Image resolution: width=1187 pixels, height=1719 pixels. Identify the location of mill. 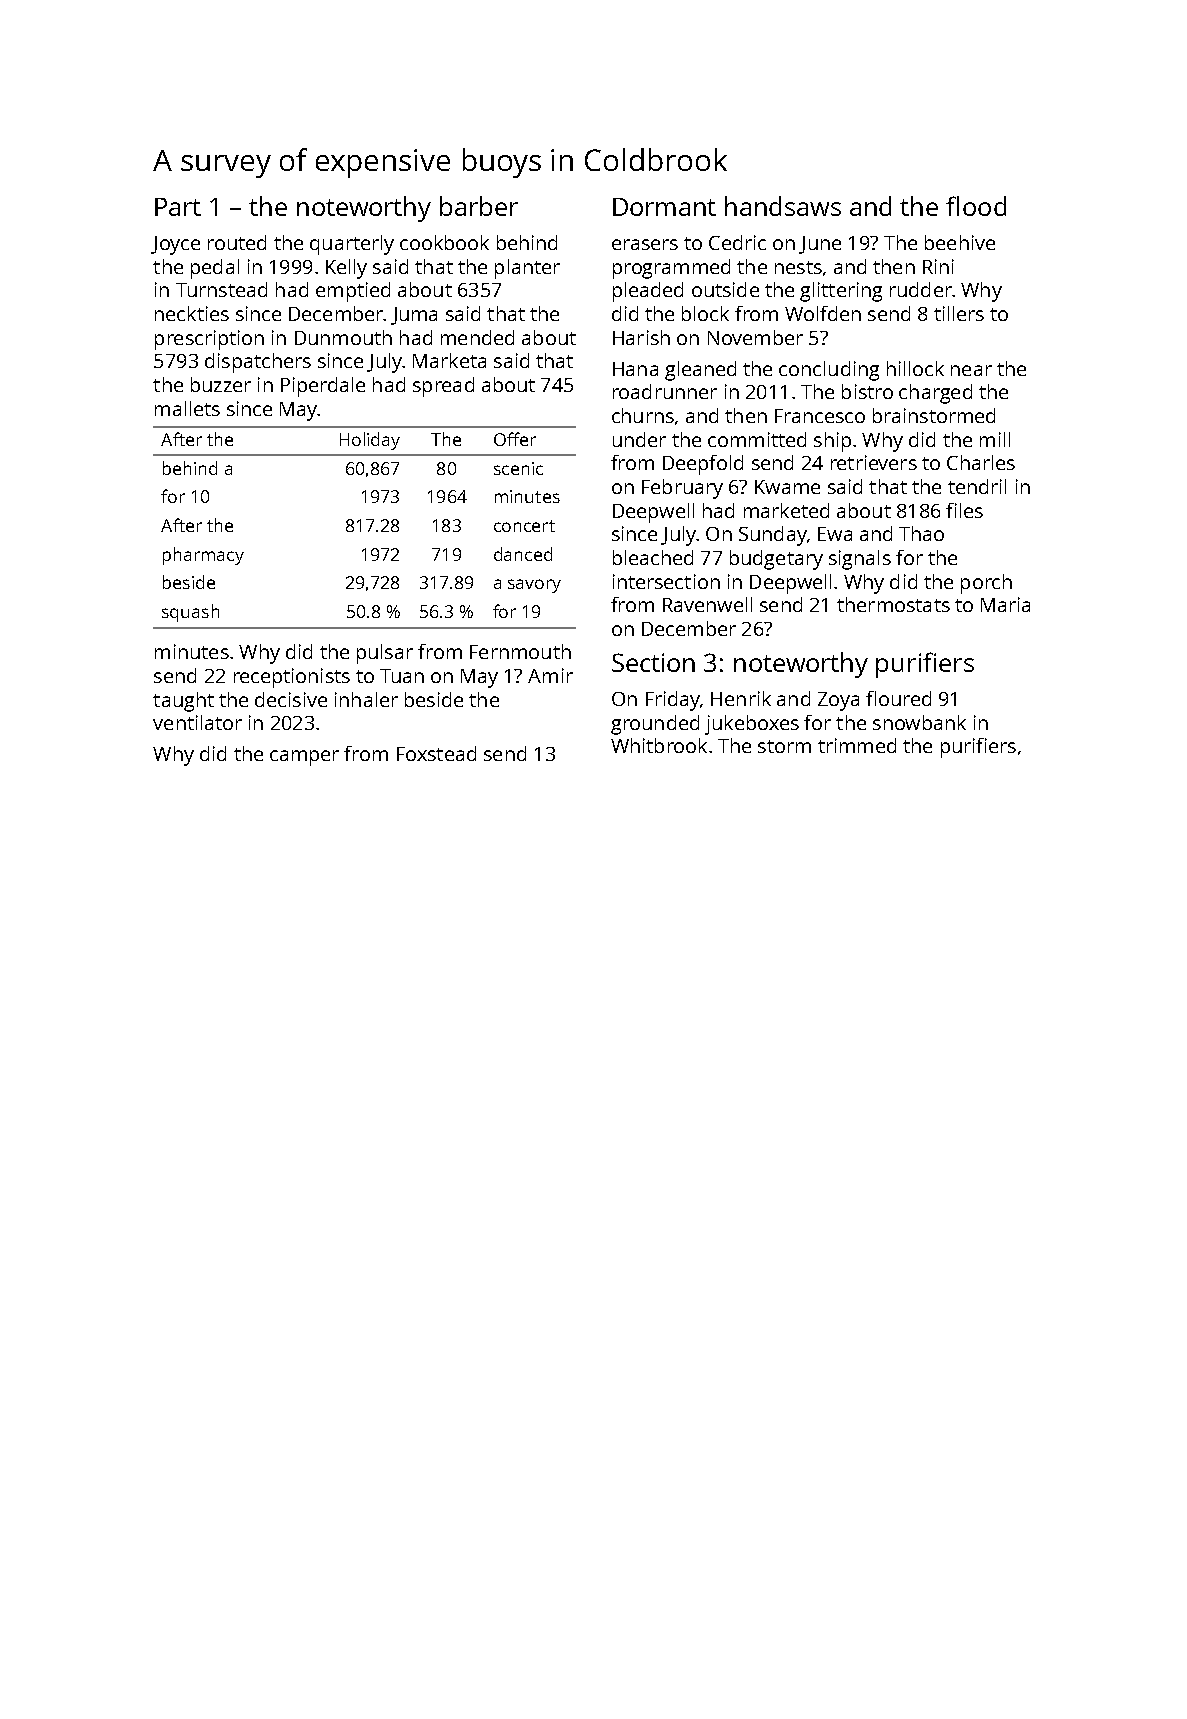
(995, 439).
